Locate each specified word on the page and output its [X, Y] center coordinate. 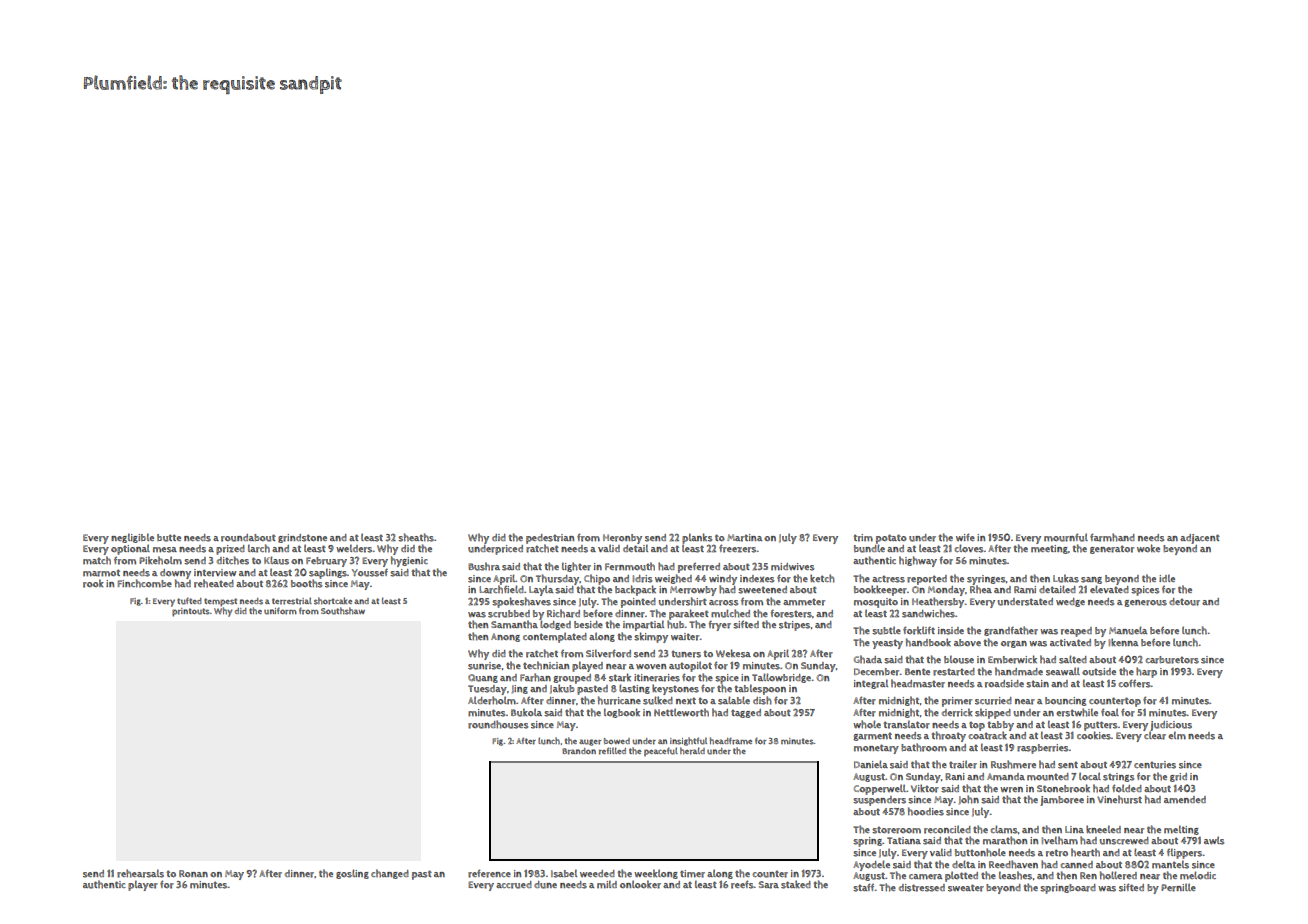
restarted [954, 672]
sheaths [416, 537]
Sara [768, 885]
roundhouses [498, 724]
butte [169, 538]
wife [965, 537]
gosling [352, 874]
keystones [675, 689]
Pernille [1178, 887]
